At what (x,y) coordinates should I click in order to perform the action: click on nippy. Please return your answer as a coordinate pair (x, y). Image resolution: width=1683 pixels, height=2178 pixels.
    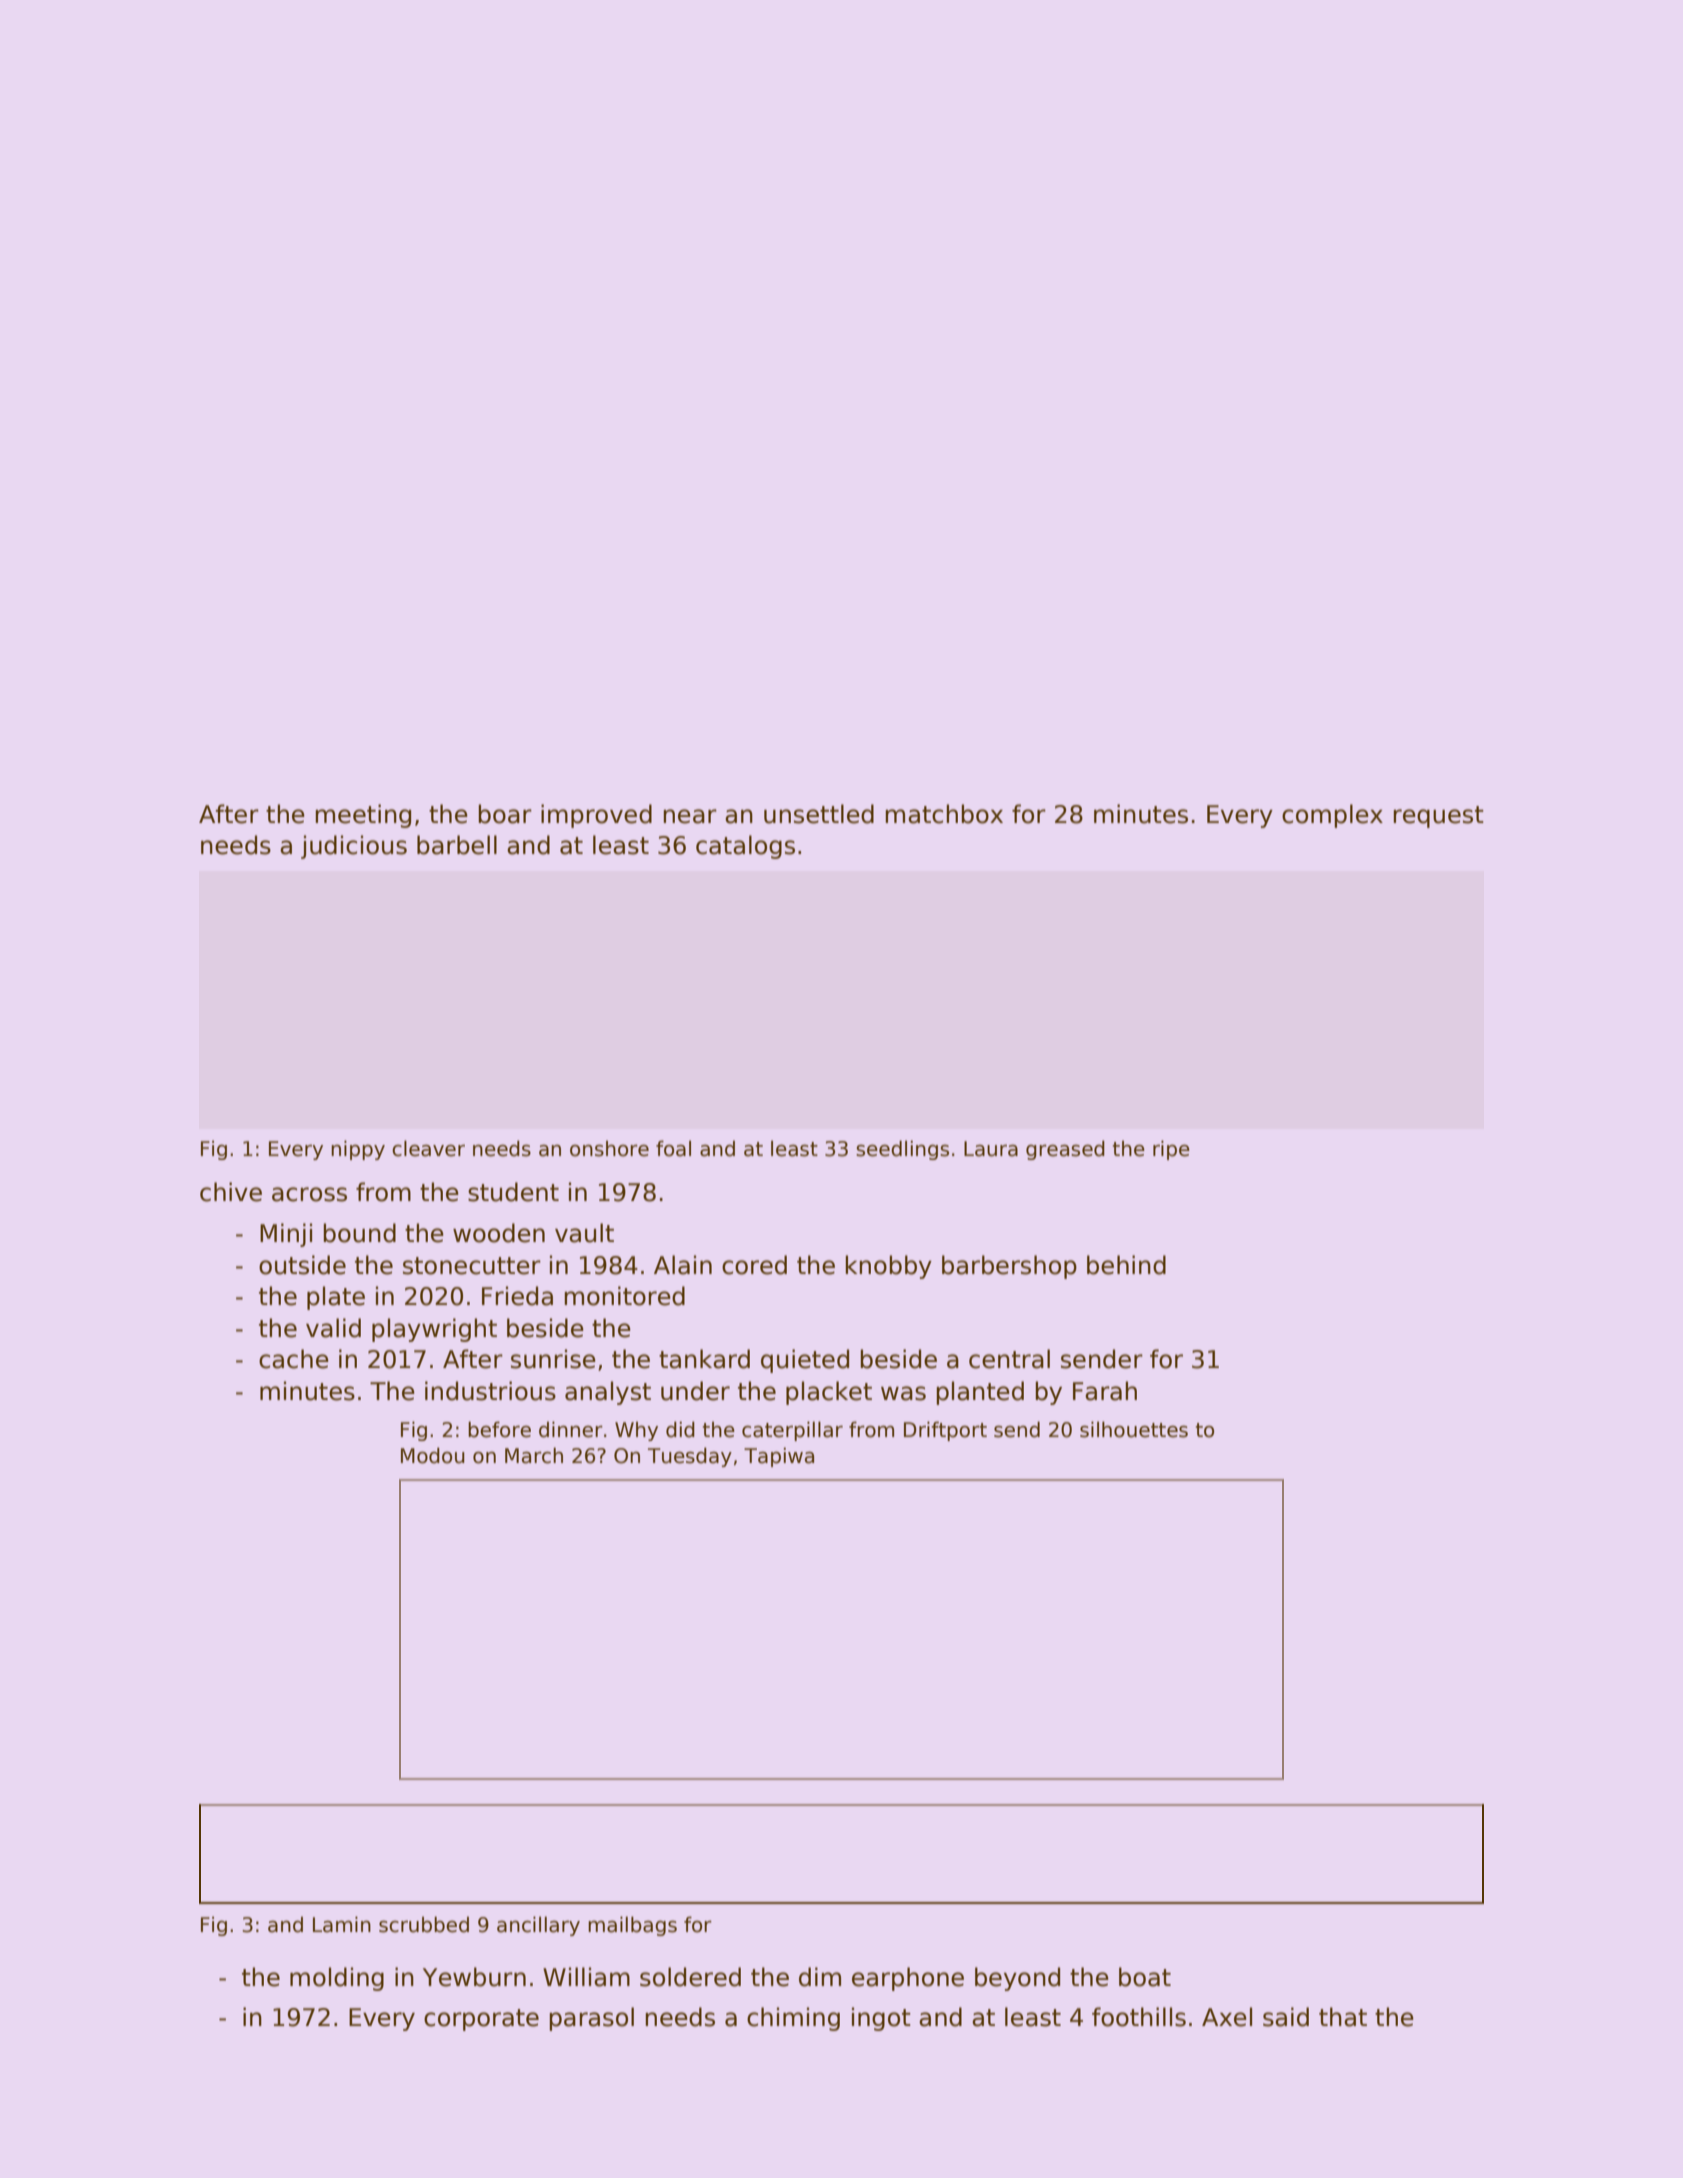
    Looking at the image, I should click on (358, 1150).
